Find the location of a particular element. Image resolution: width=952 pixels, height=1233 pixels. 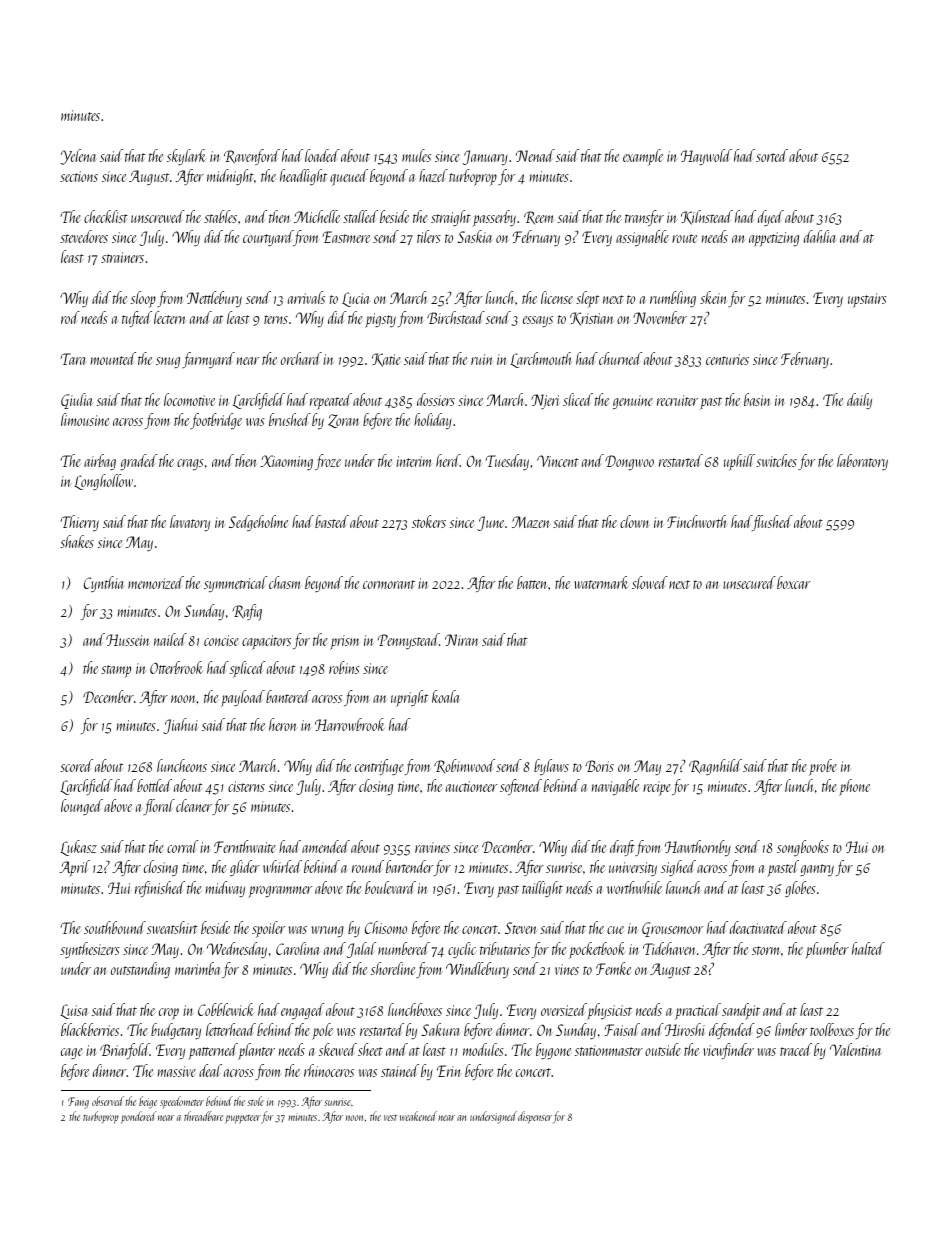

dahlia is located at coordinates (819, 236).
